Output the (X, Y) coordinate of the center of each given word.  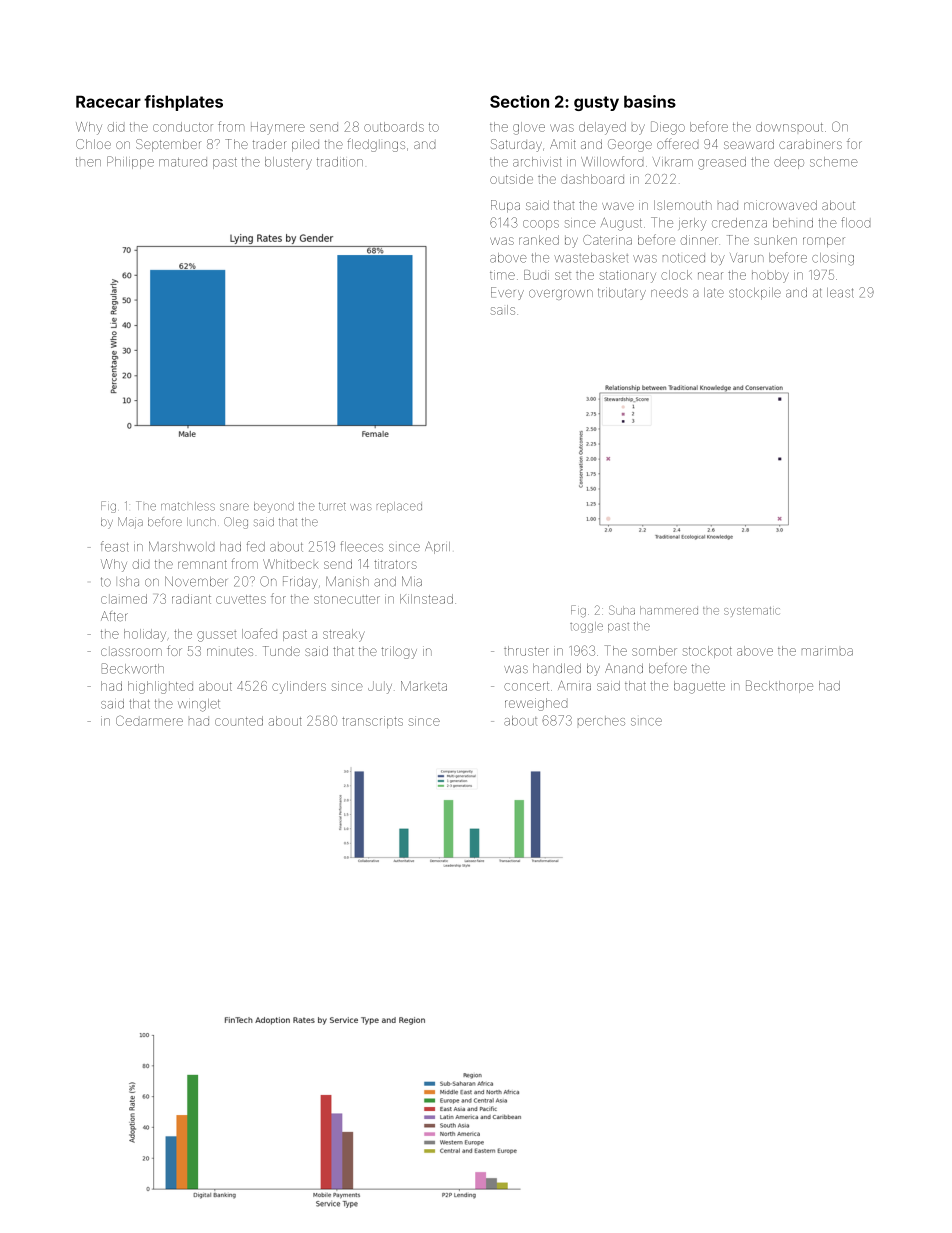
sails (503, 310)
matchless (188, 506)
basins (650, 101)
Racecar (108, 101)
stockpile (755, 293)
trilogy (399, 652)
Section (519, 101)
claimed (124, 599)
